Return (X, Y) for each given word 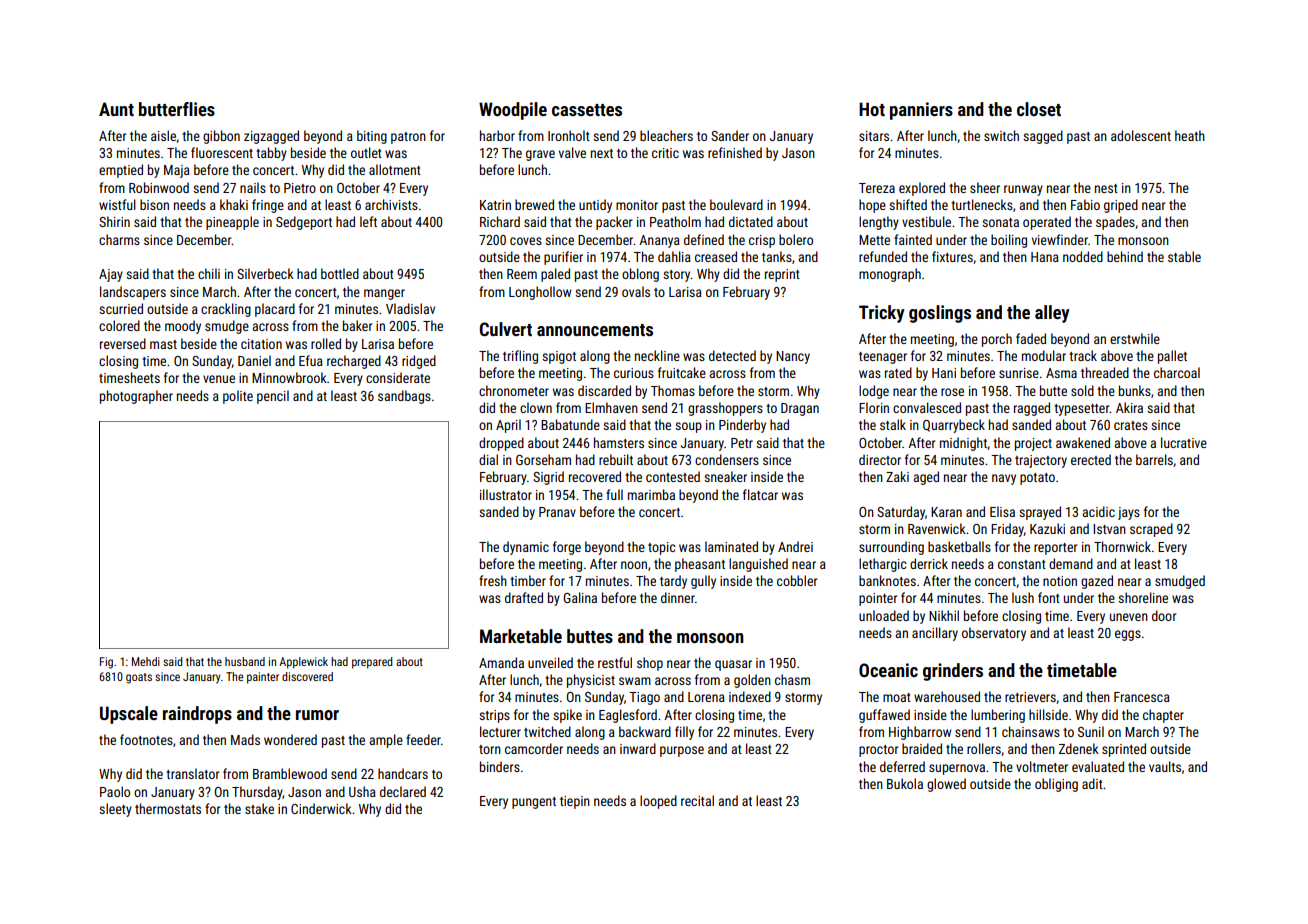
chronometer (514, 390)
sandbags (404, 397)
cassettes (587, 110)
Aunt (116, 109)
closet (1039, 109)
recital (697, 800)
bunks (1135, 390)
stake (259, 808)
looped (658, 802)
